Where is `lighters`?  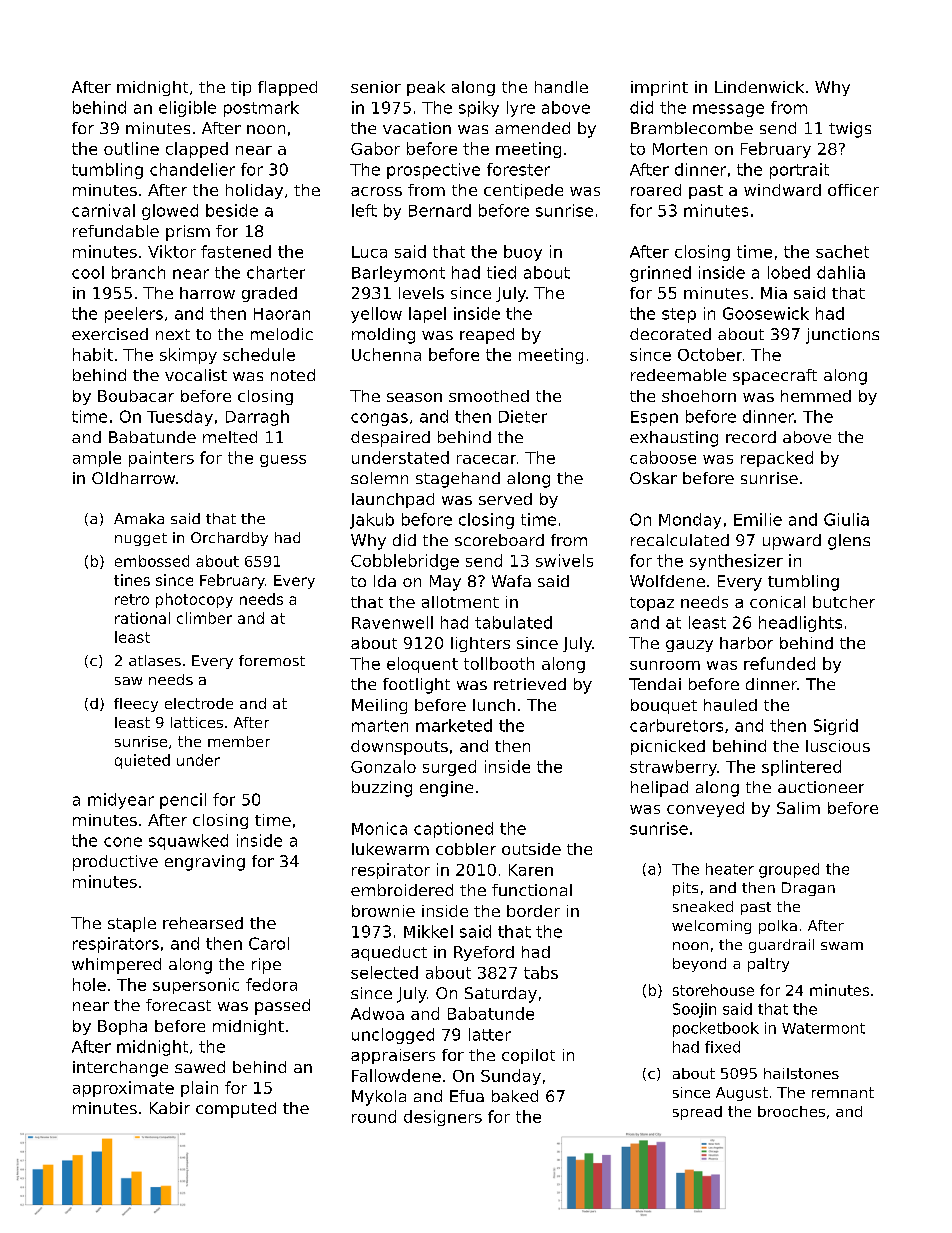
lighters is located at coordinates (480, 644).
